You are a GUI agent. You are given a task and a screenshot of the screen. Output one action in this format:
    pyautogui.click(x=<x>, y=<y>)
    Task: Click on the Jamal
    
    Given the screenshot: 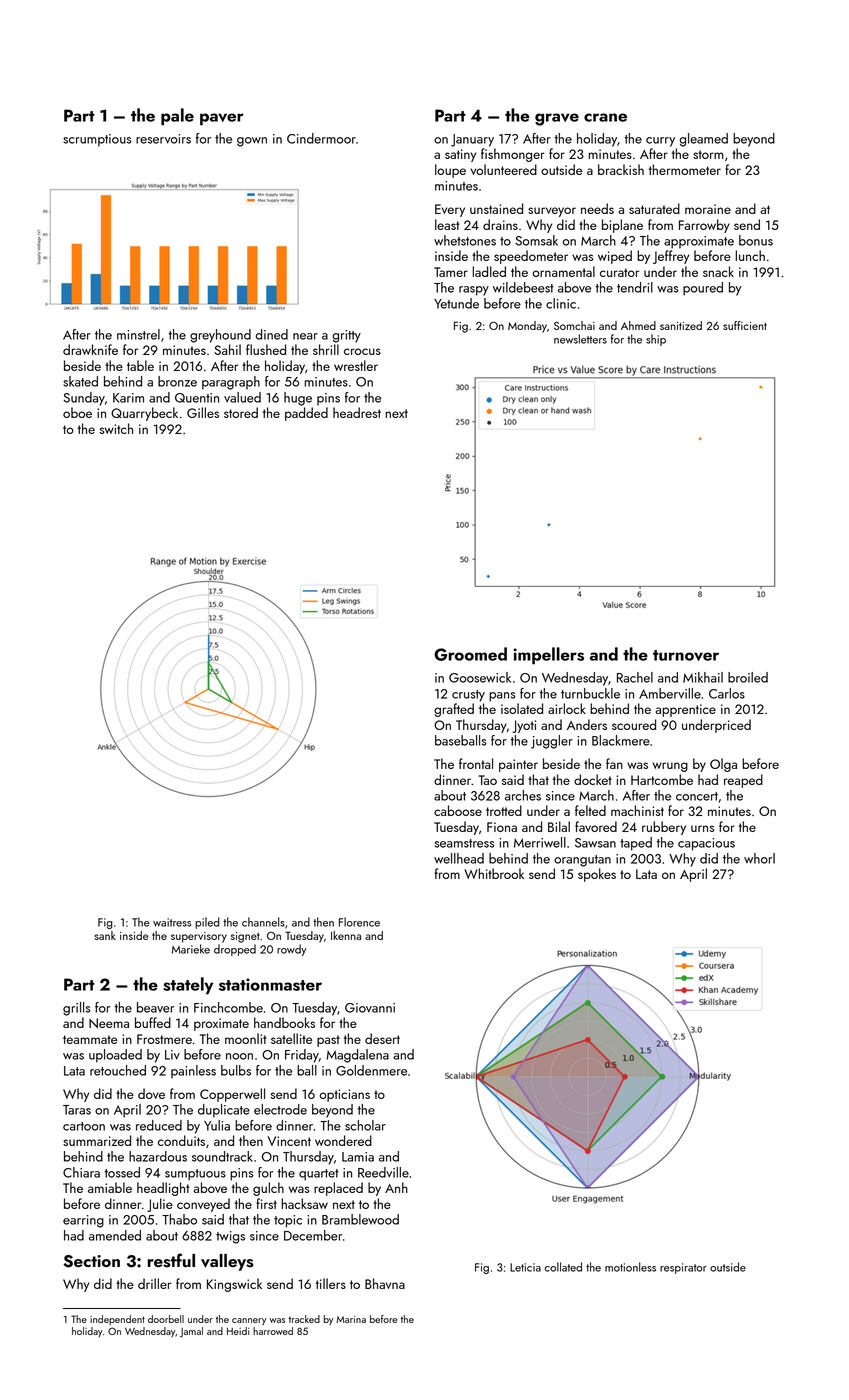 What is the action you would take?
    pyautogui.click(x=191, y=1332)
